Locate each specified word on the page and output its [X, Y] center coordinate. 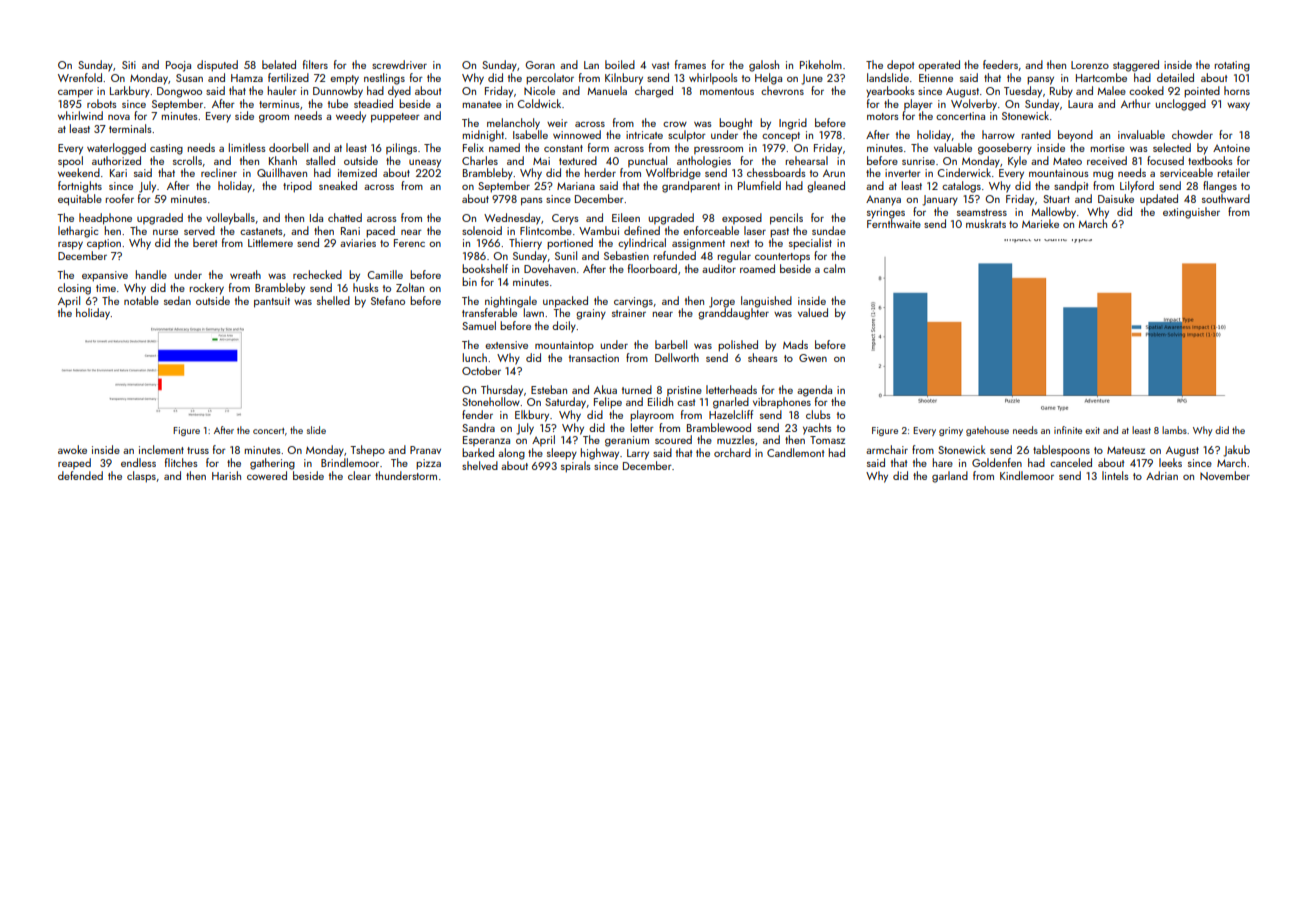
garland [950, 477]
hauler [282, 90]
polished [738, 346]
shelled [333, 300]
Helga [768, 79]
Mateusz [1126, 450]
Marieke [1040, 223]
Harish [226, 475]
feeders [1000, 64]
